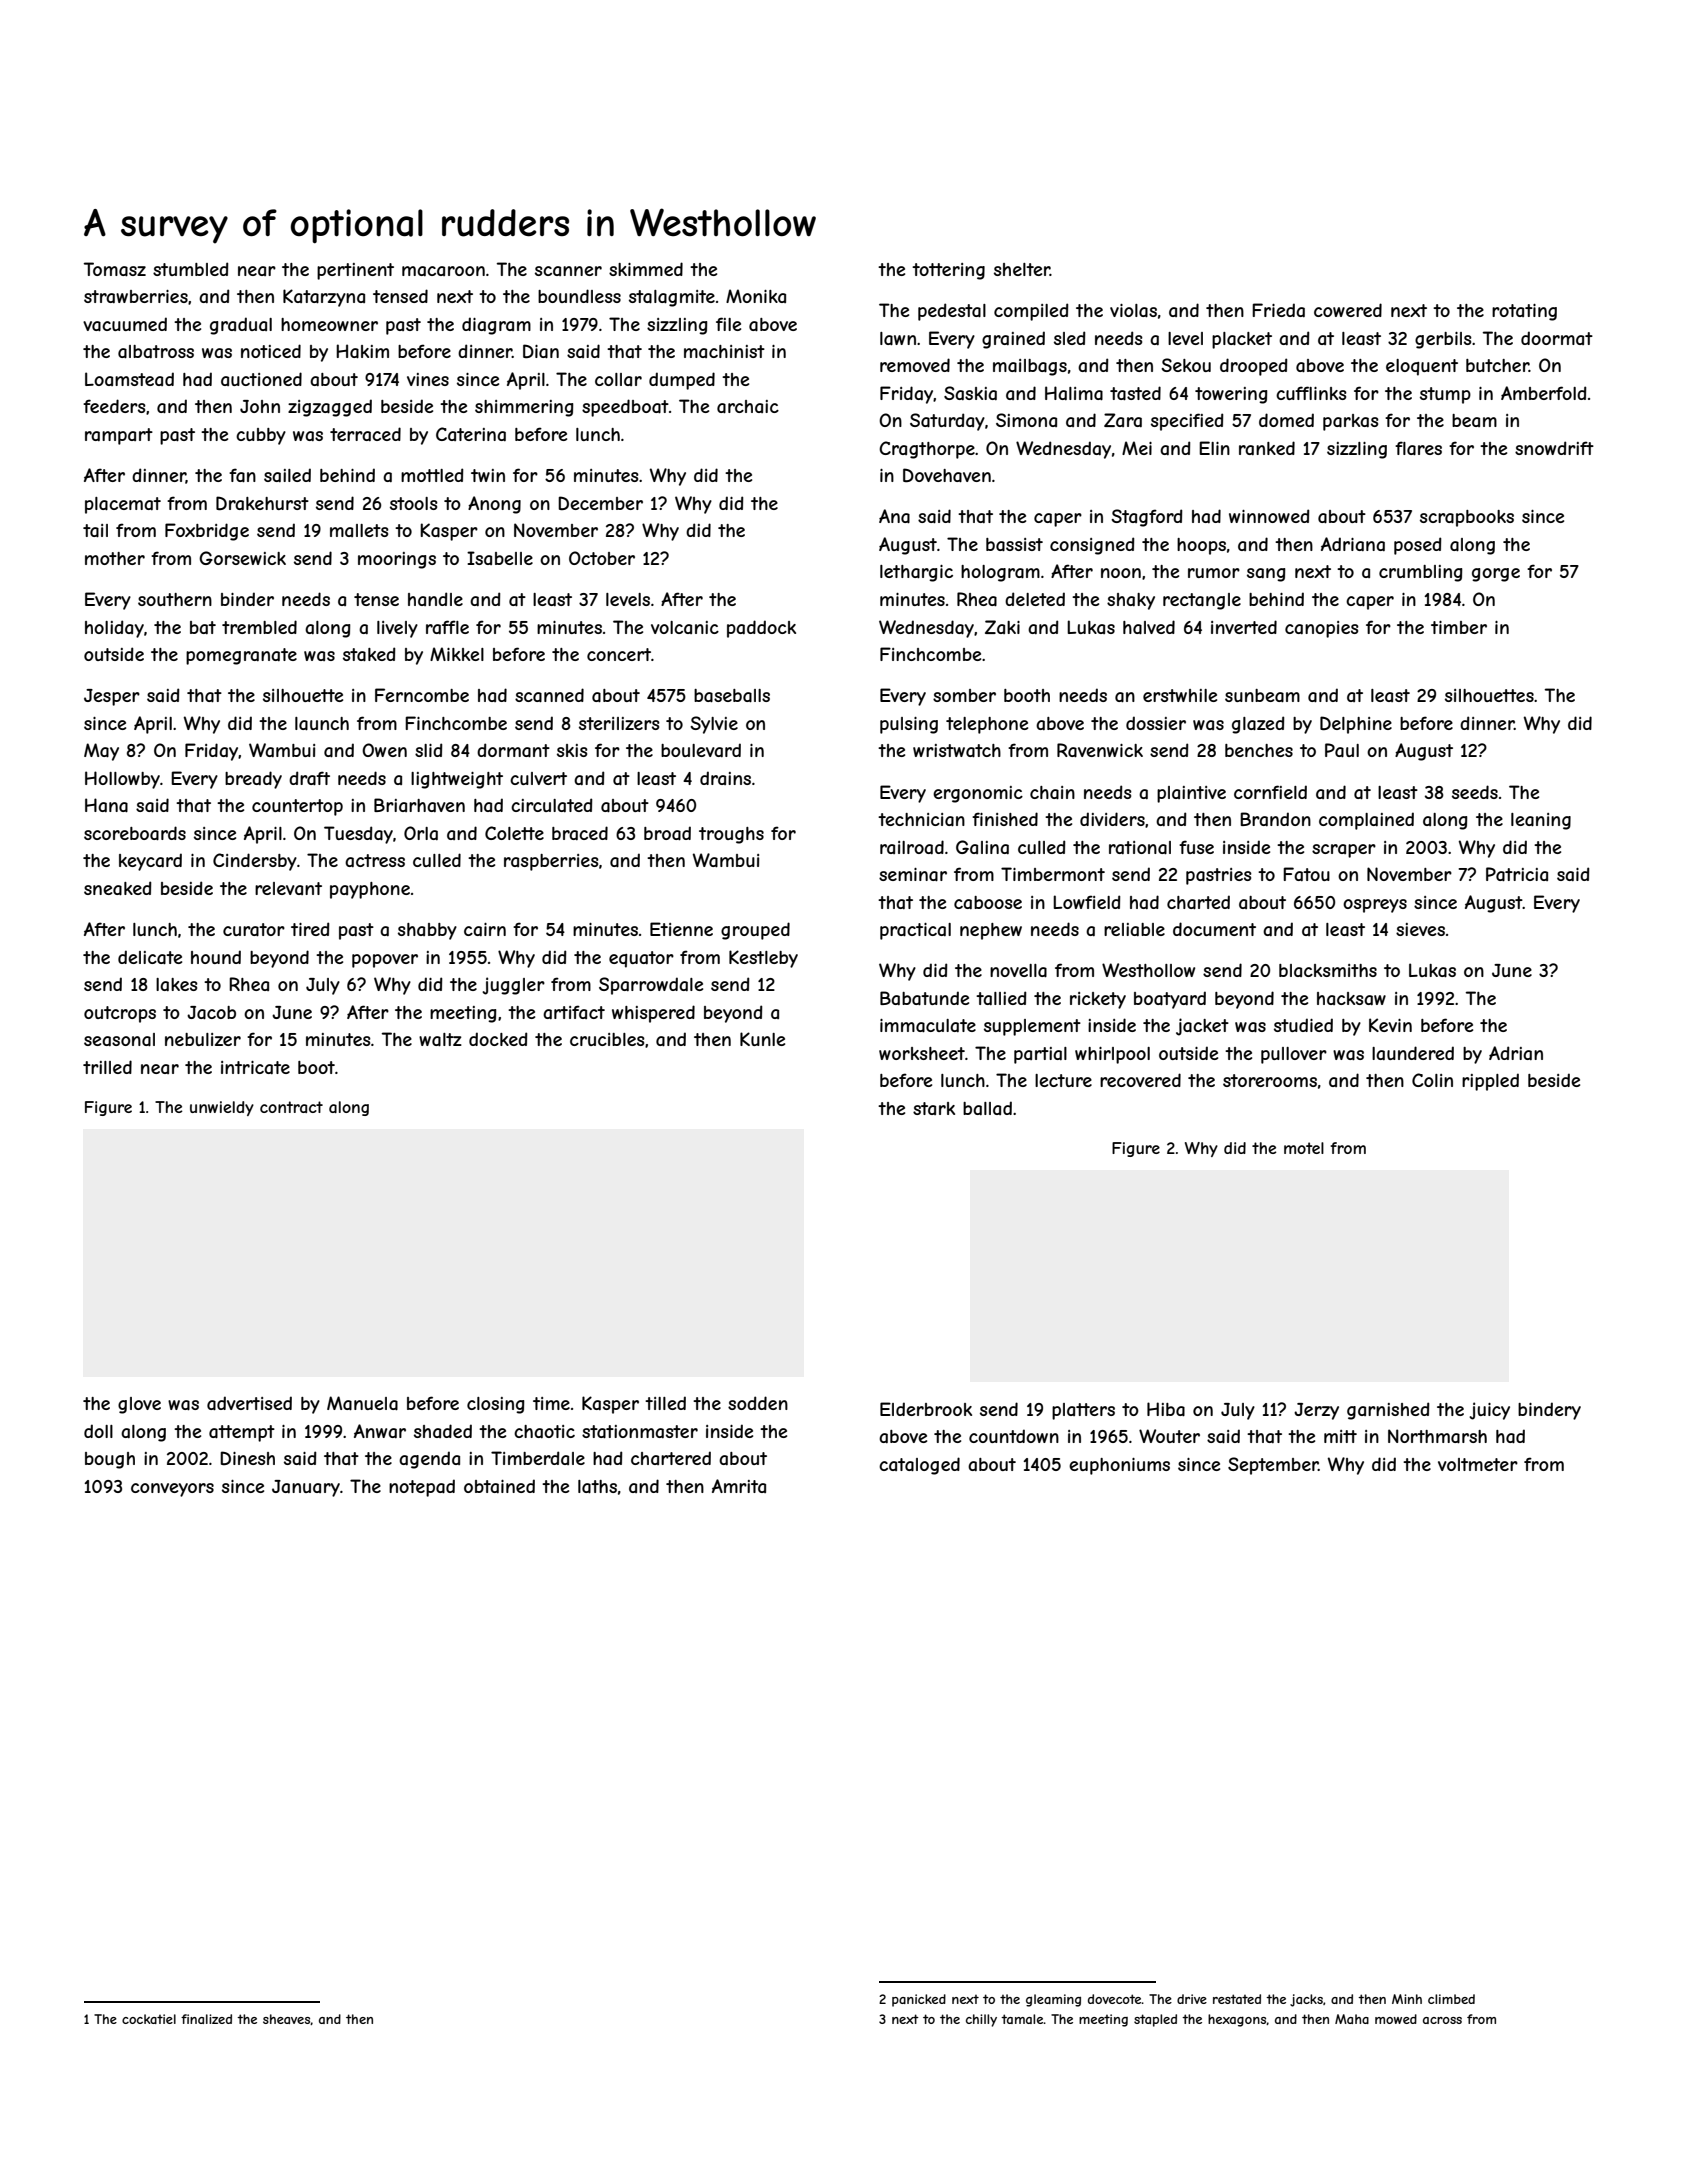 The height and width of the screenshot is (2178, 1683). I want to click on file, so click(728, 324).
